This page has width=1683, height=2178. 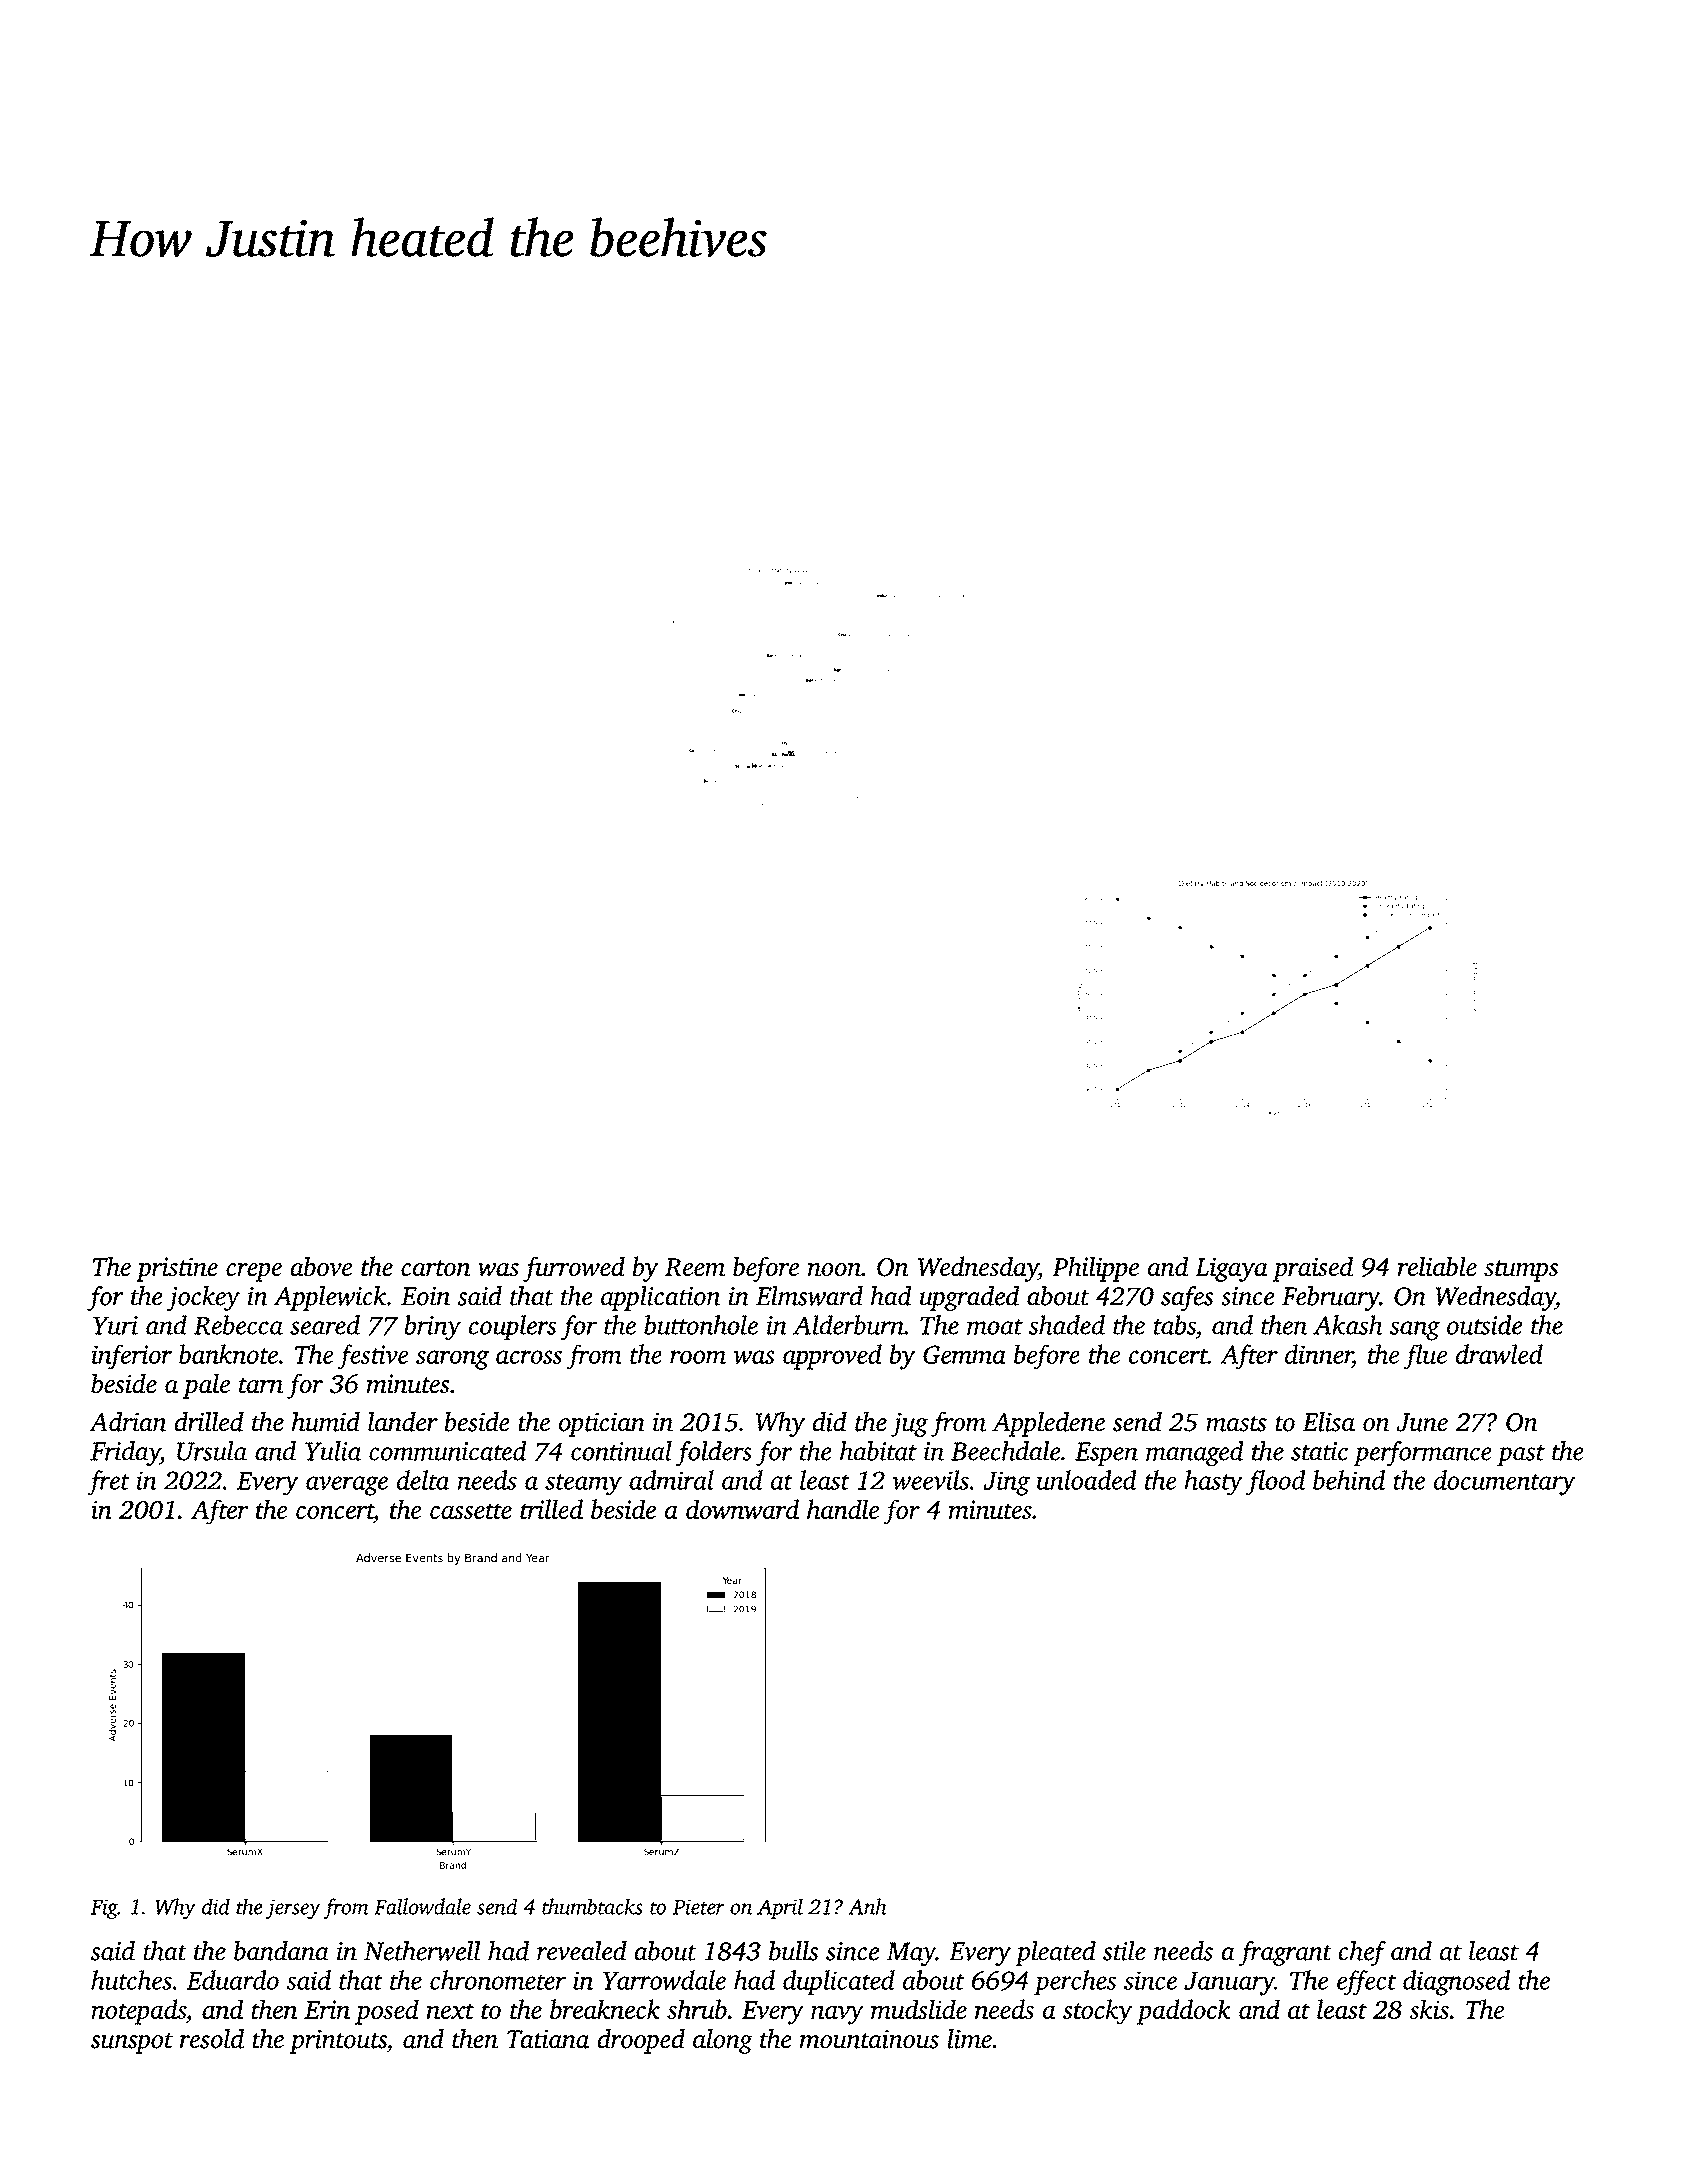 I want to click on carton, so click(x=436, y=1268).
